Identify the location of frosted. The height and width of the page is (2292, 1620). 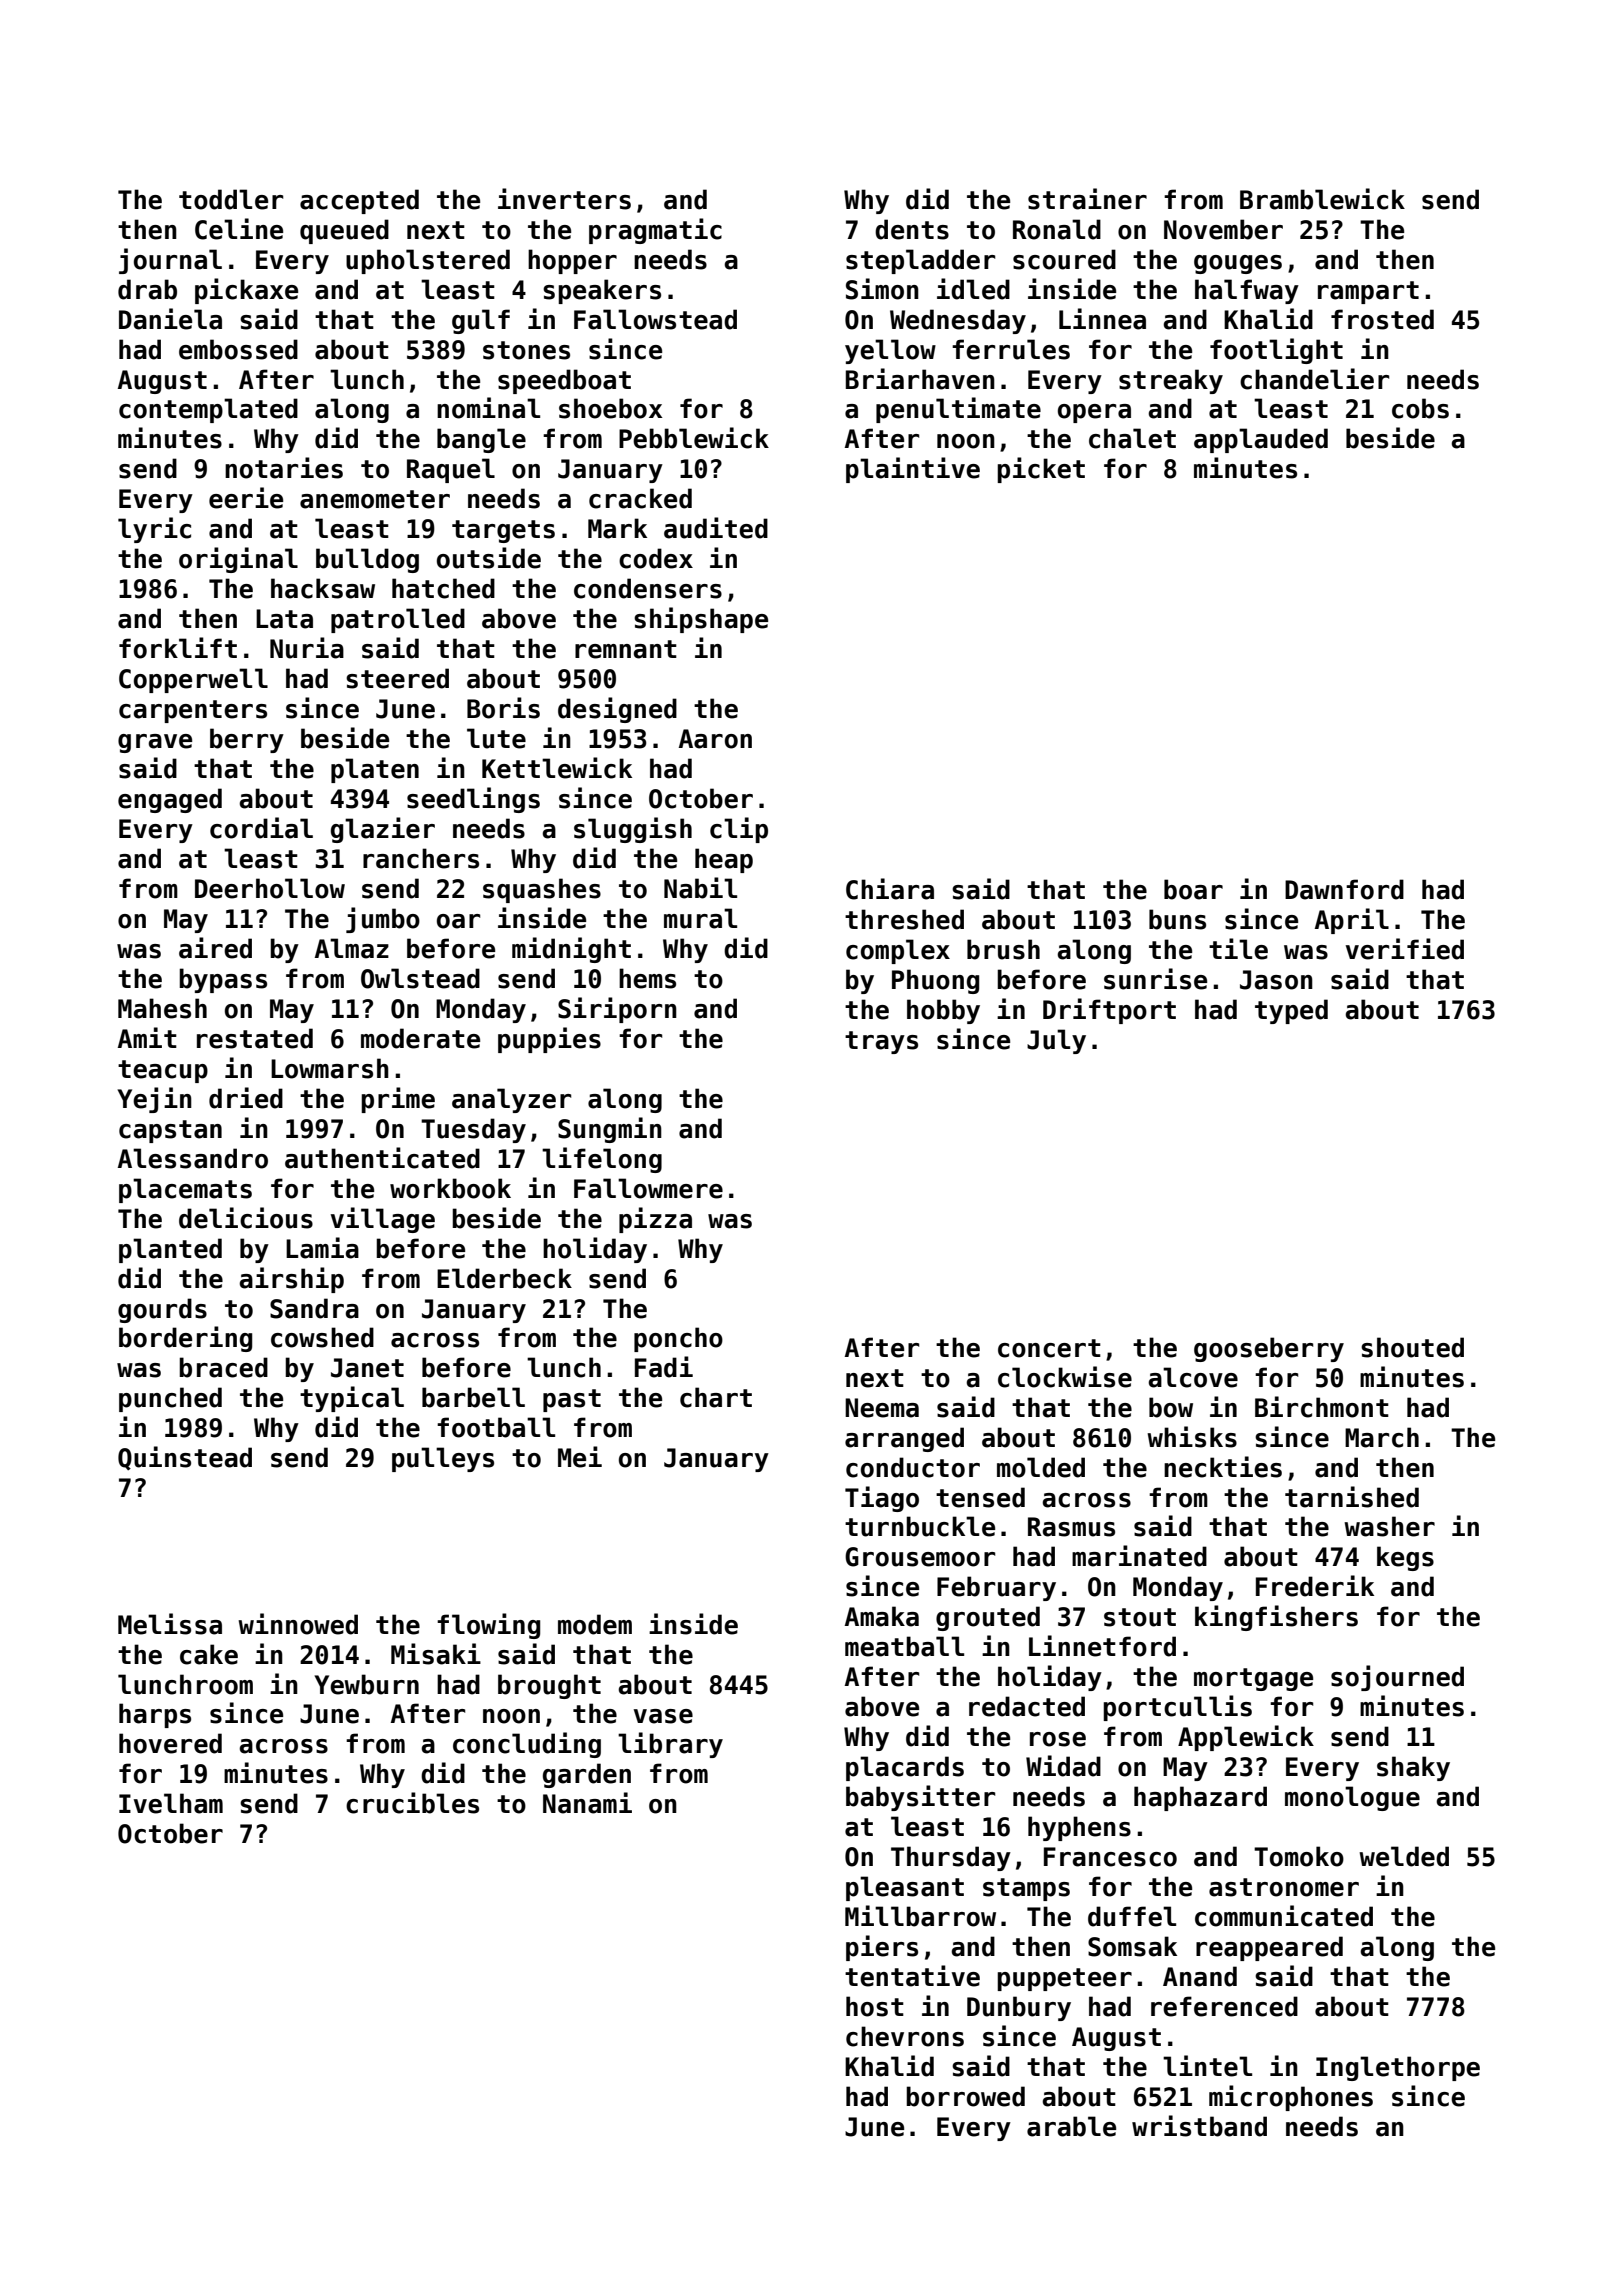
(1382, 319).
